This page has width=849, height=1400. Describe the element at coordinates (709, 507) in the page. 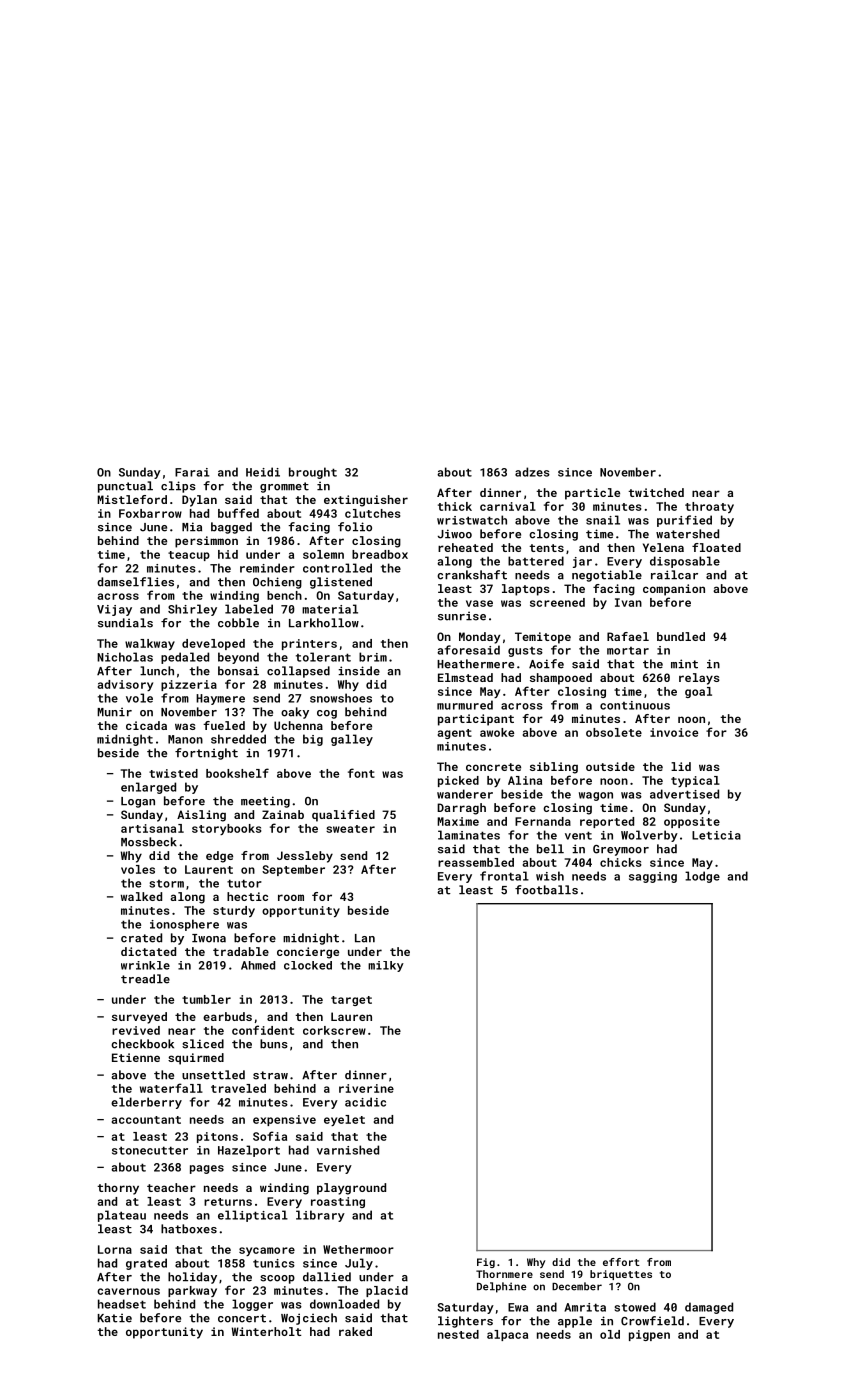

I see `throaty` at that location.
